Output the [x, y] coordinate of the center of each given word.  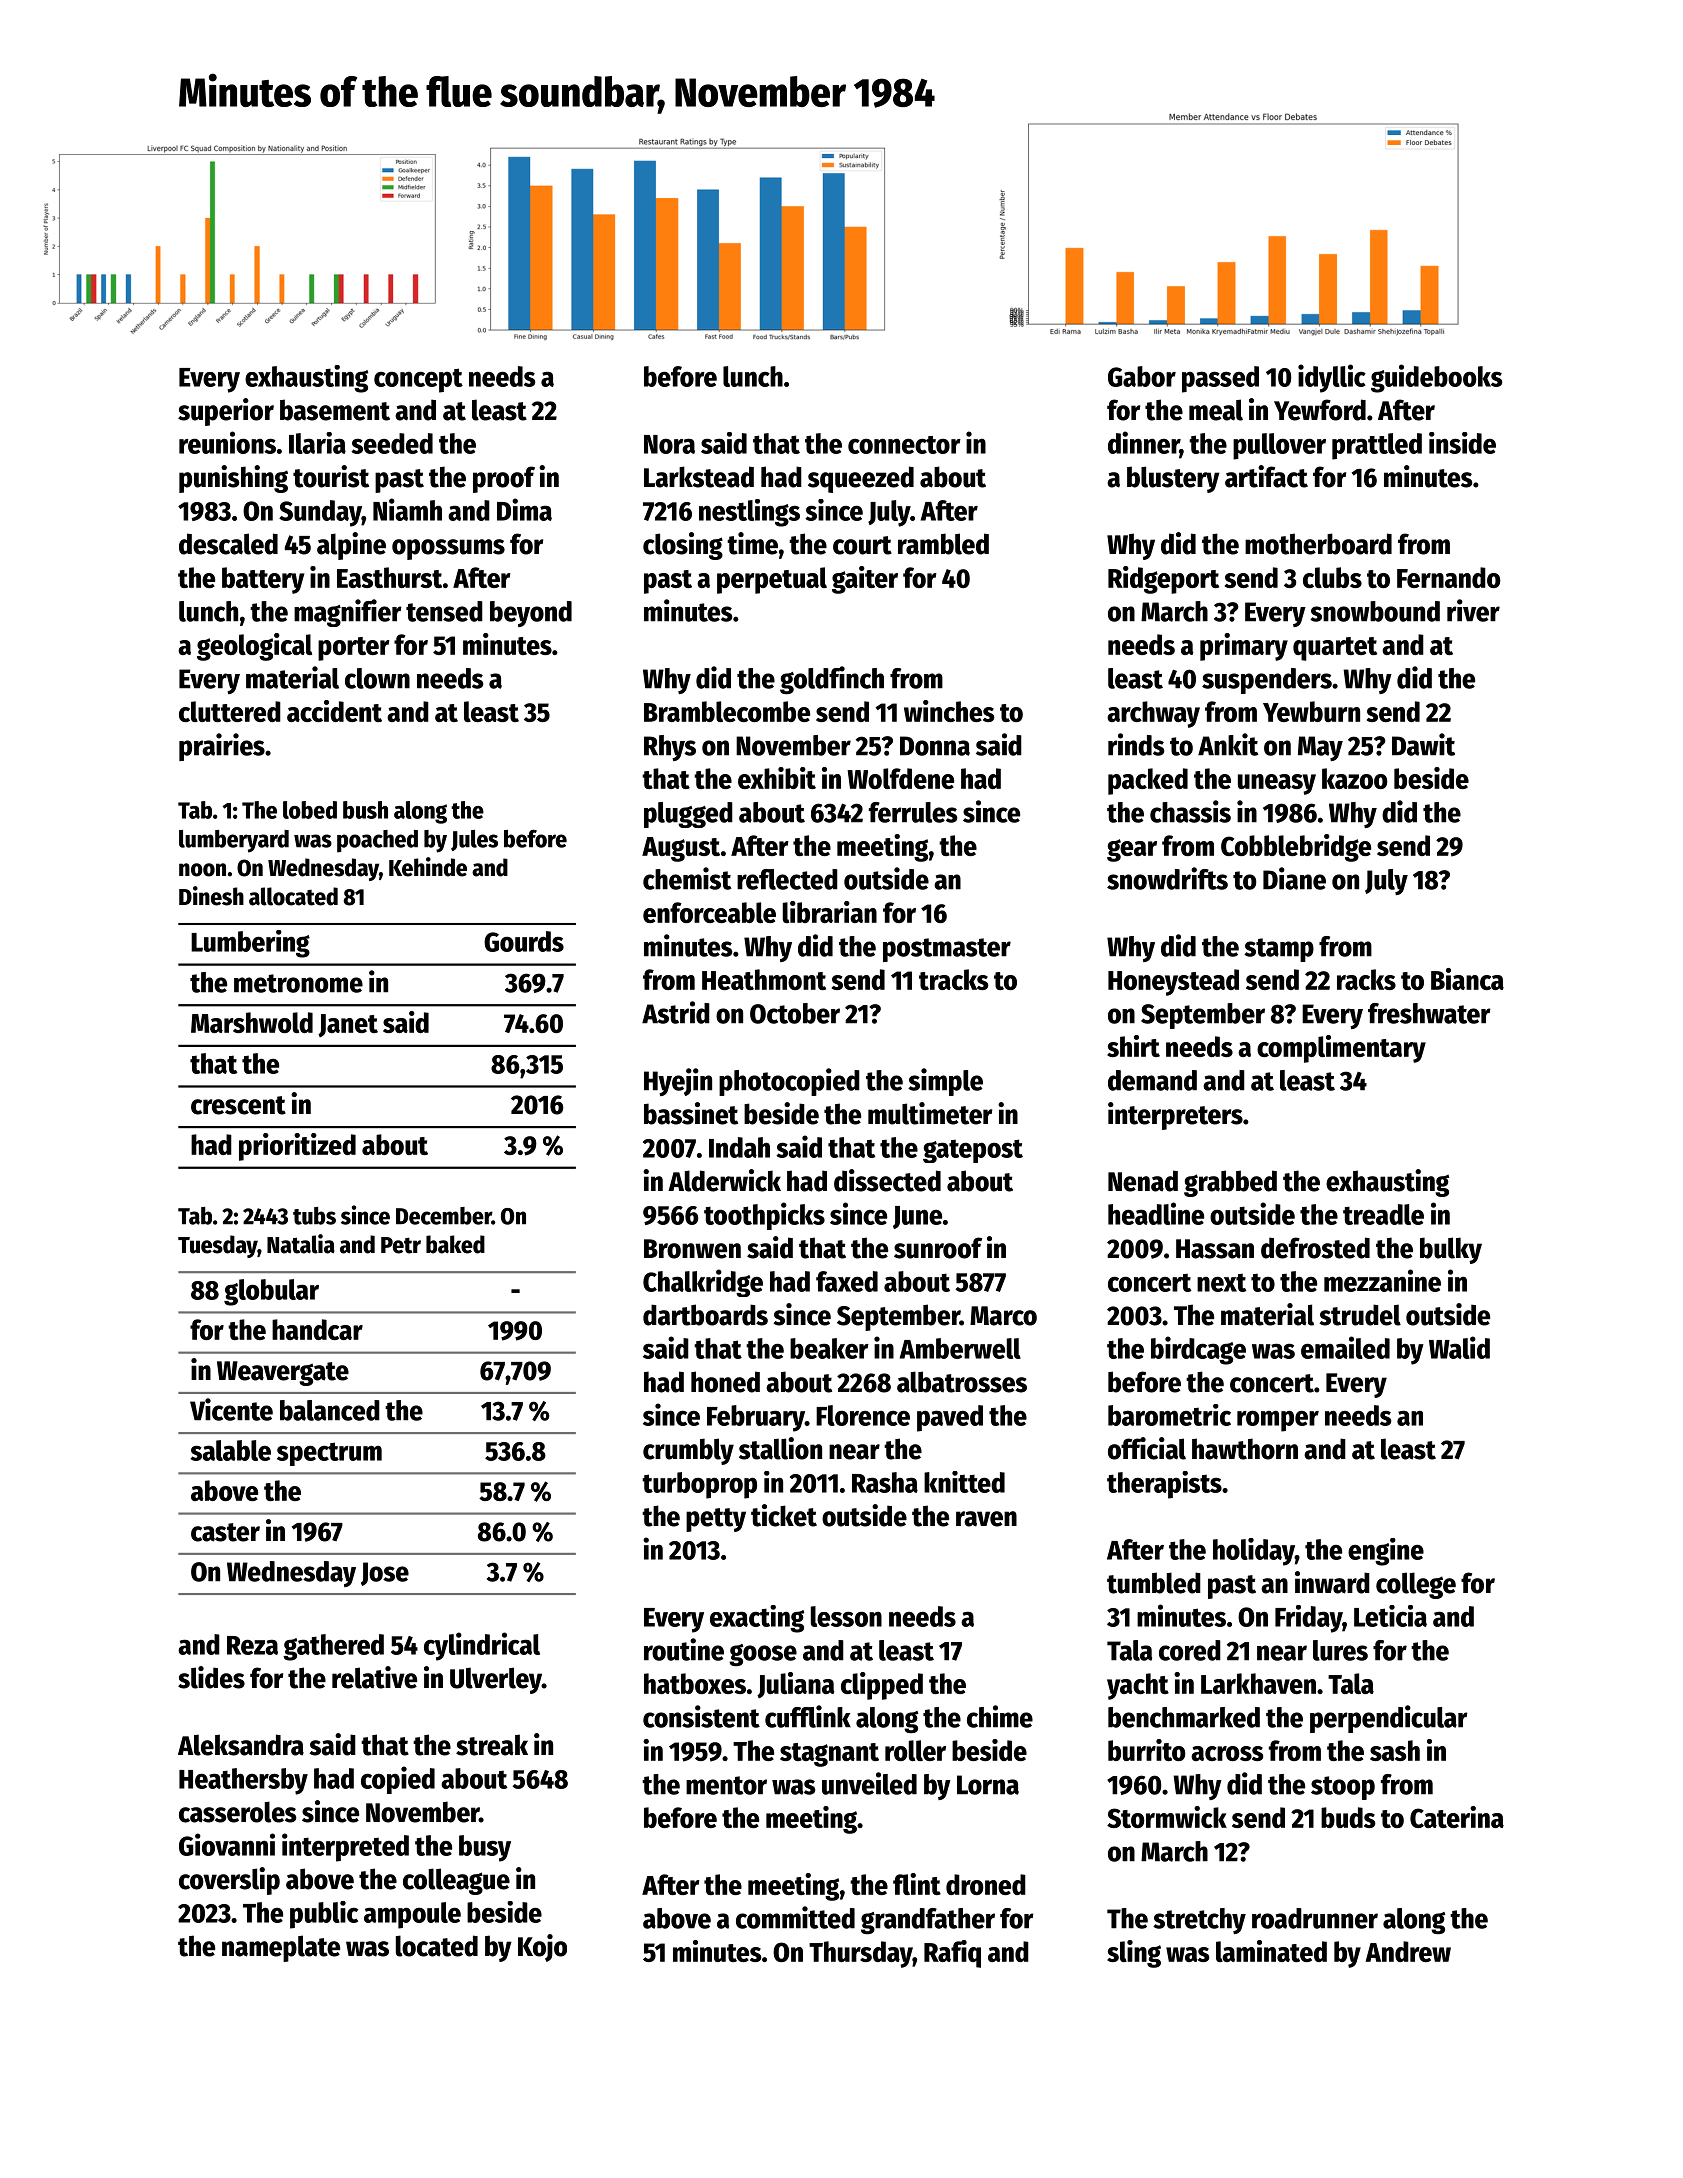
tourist [331, 476]
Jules [474, 840]
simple [945, 1082]
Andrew [1408, 1951]
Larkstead [699, 477]
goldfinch [832, 680]
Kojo [542, 1948]
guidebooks [1437, 378]
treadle [1383, 1214]
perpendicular [1389, 1719]
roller [915, 1750]
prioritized [297, 1147]
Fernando [1449, 577]
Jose [385, 1574]
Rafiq [952, 1954]
